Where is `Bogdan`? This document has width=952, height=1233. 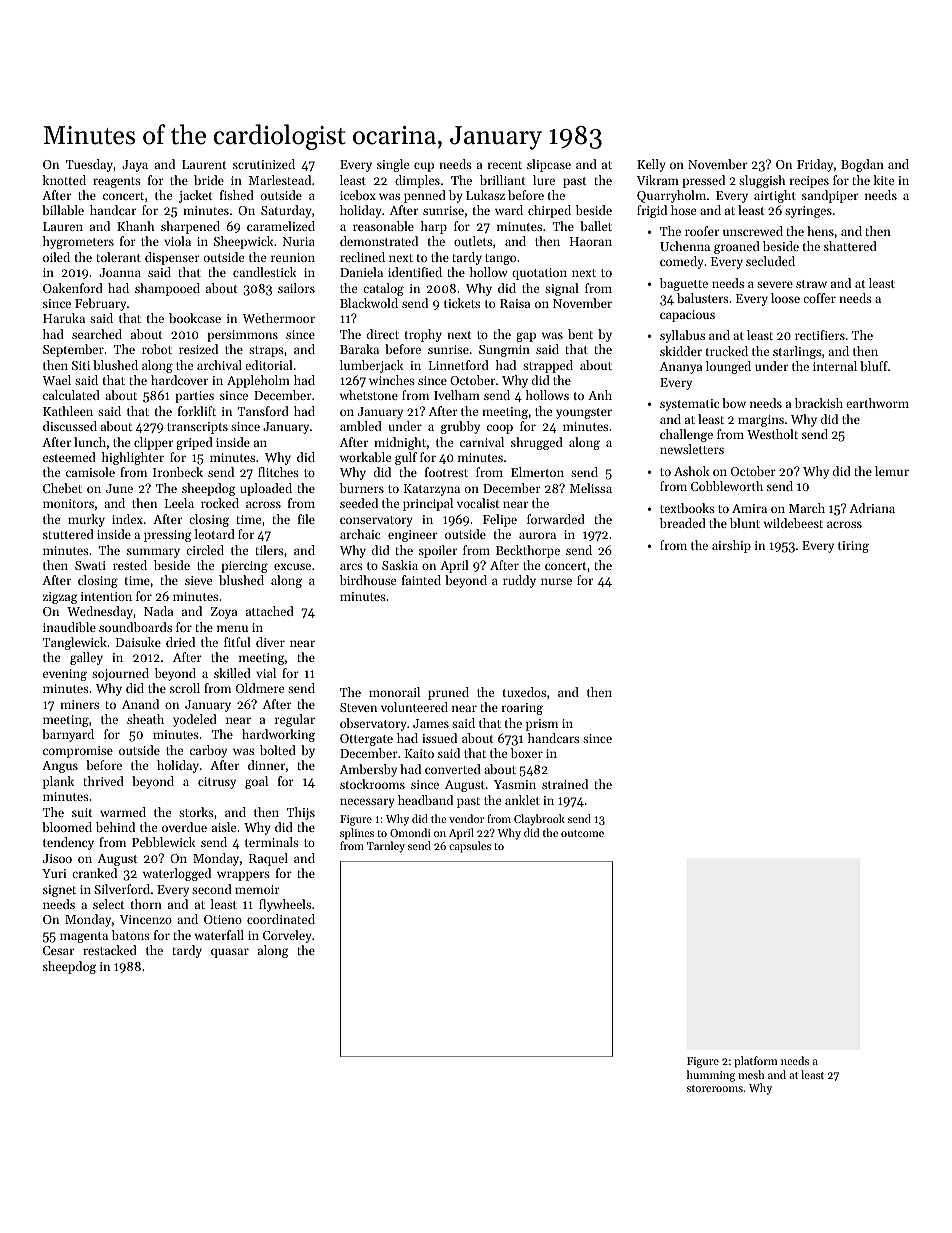 Bogdan is located at coordinates (862, 165).
